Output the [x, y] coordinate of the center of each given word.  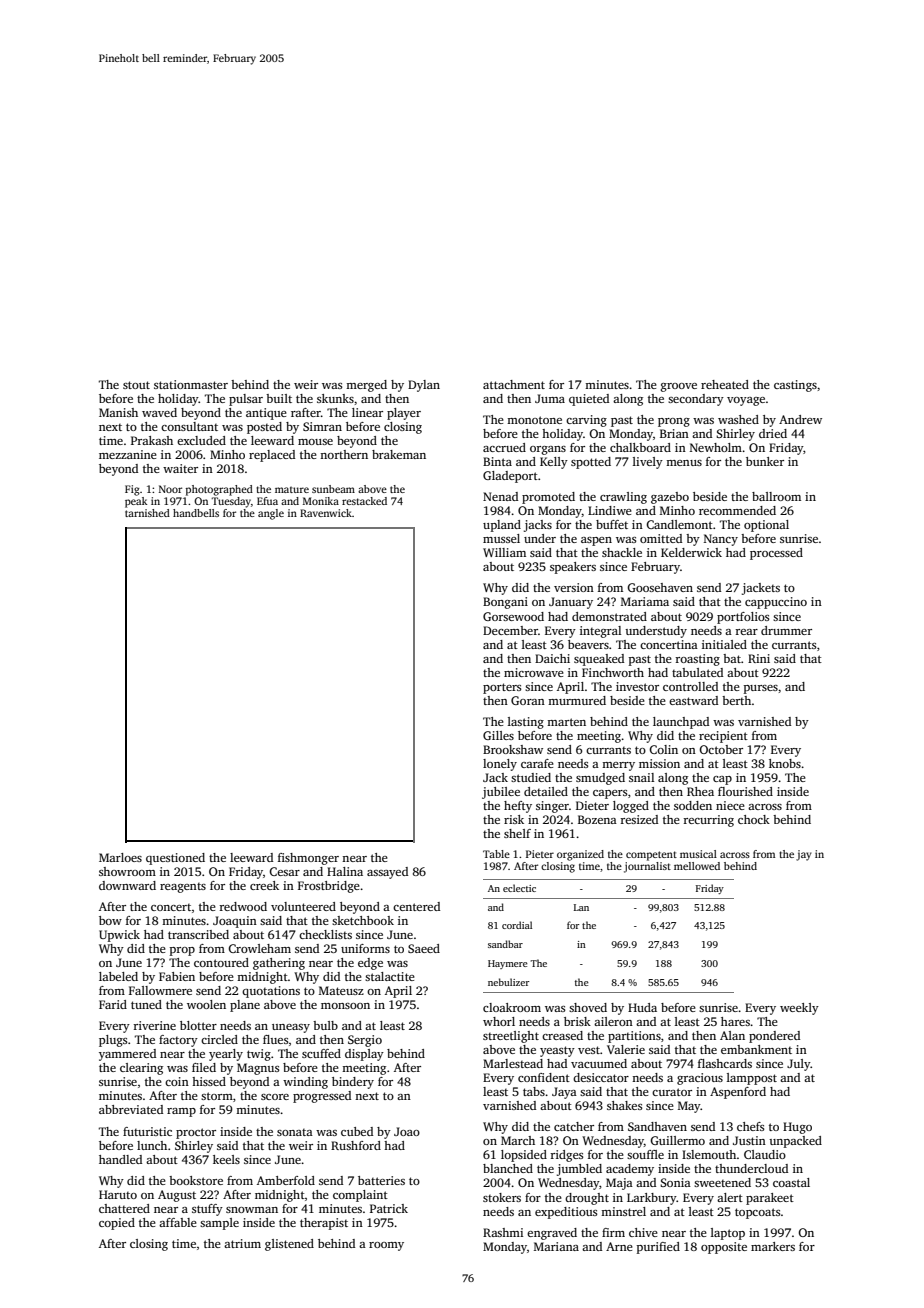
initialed [724, 644]
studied [531, 777]
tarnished [147, 513]
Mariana [556, 1246]
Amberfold [286, 1180]
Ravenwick [326, 513]
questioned [175, 859]
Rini [759, 658]
